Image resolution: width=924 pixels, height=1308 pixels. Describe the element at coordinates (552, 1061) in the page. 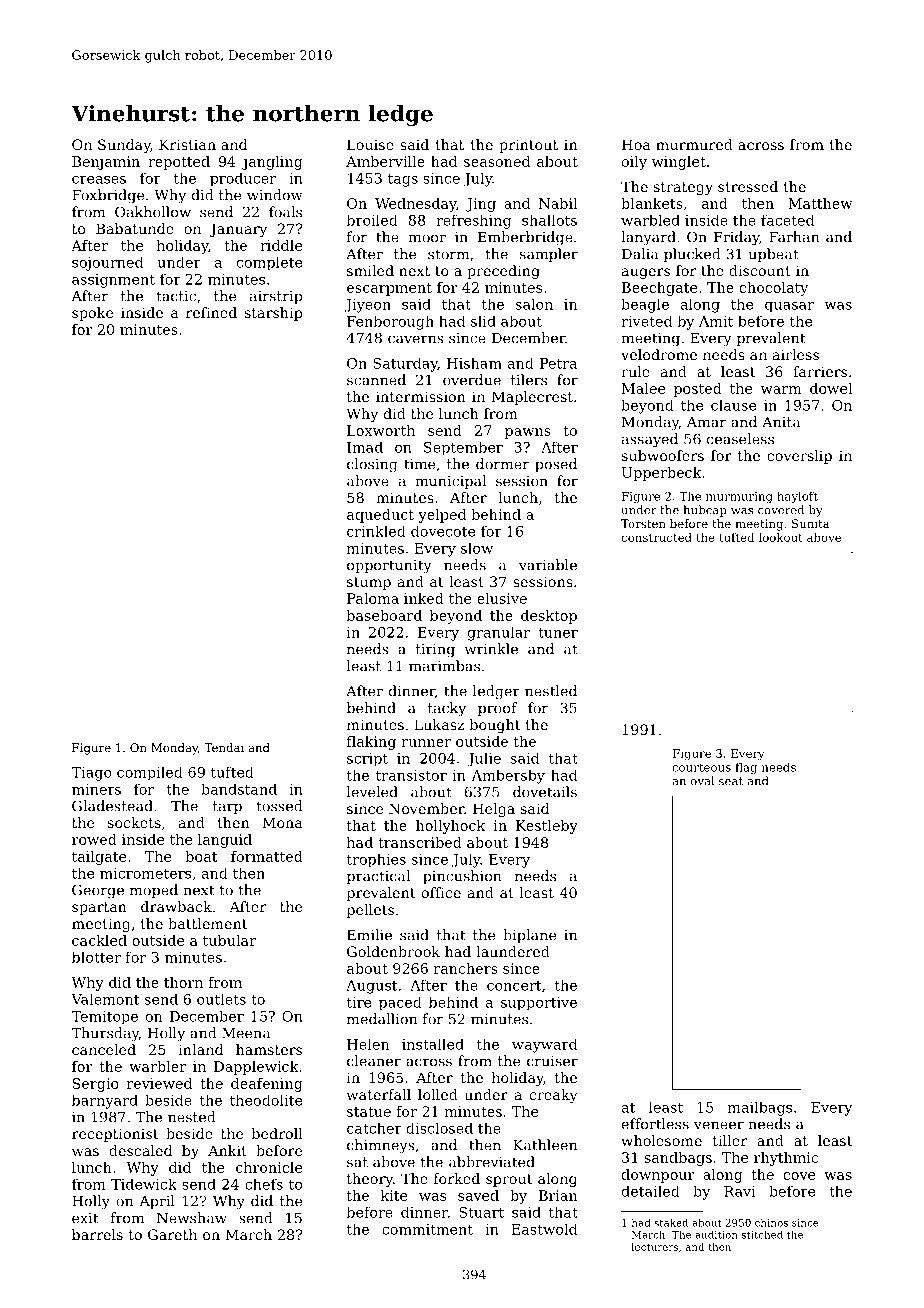

I see `cruiser` at that location.
